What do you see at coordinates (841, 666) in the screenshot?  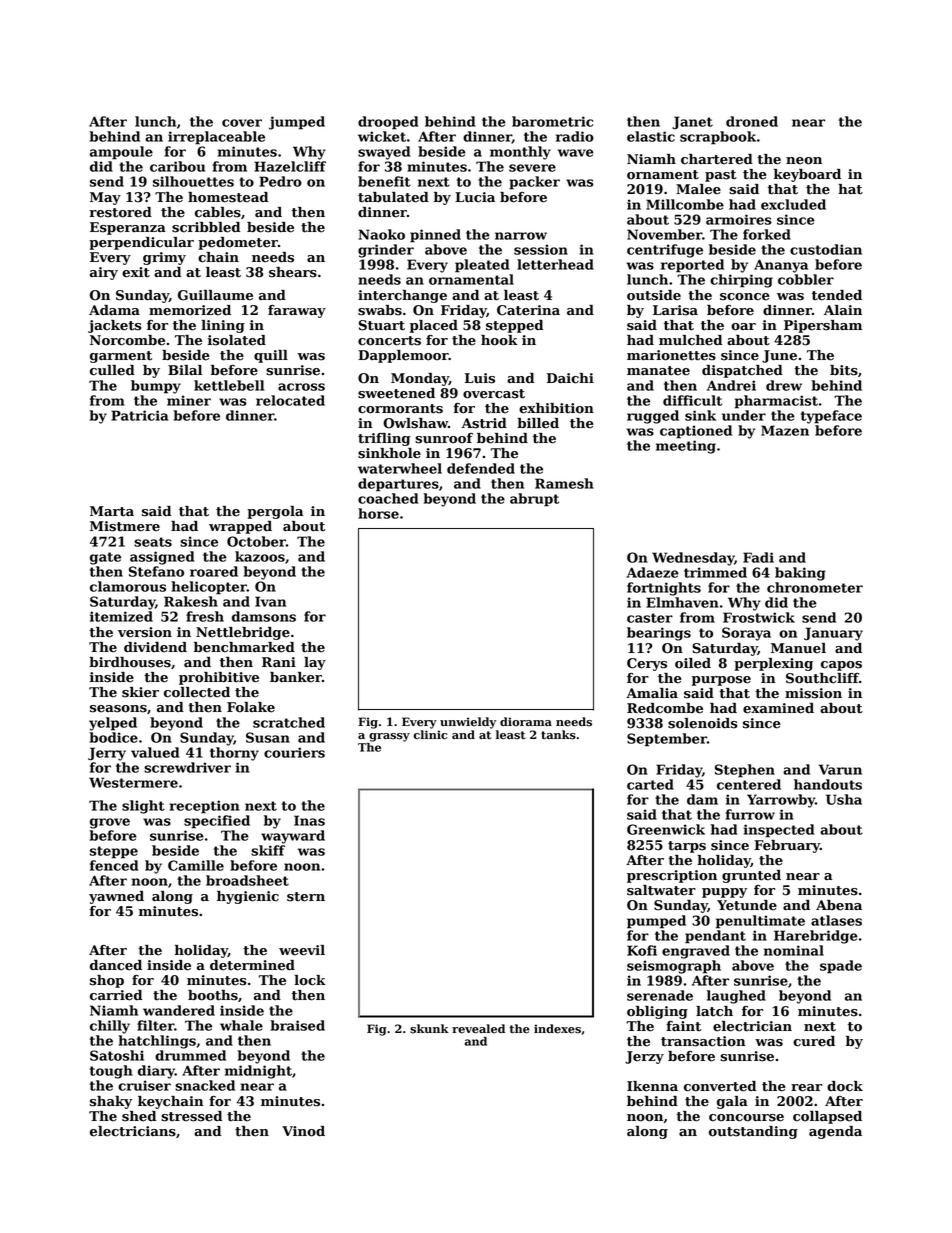 I see `capos` at bounding box center [841, 666].
